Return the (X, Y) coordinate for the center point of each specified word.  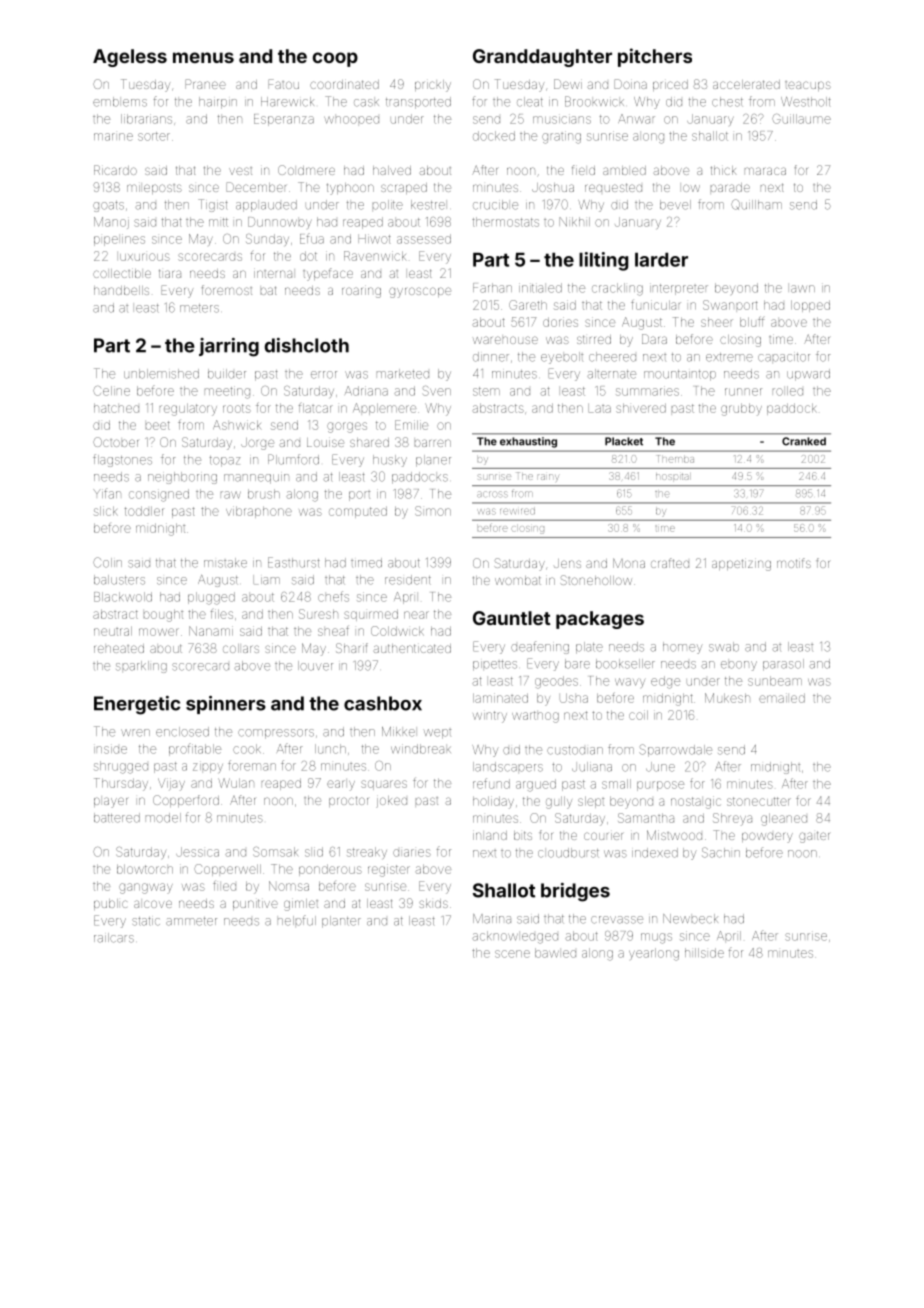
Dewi (568, 84)
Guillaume (801, 119)
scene (512, 954)
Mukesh (727, 698)
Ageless (130, 58)
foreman (252, 765)
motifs (794, 563)
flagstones (122, 460)
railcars (114, 938)
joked (391, 802)
